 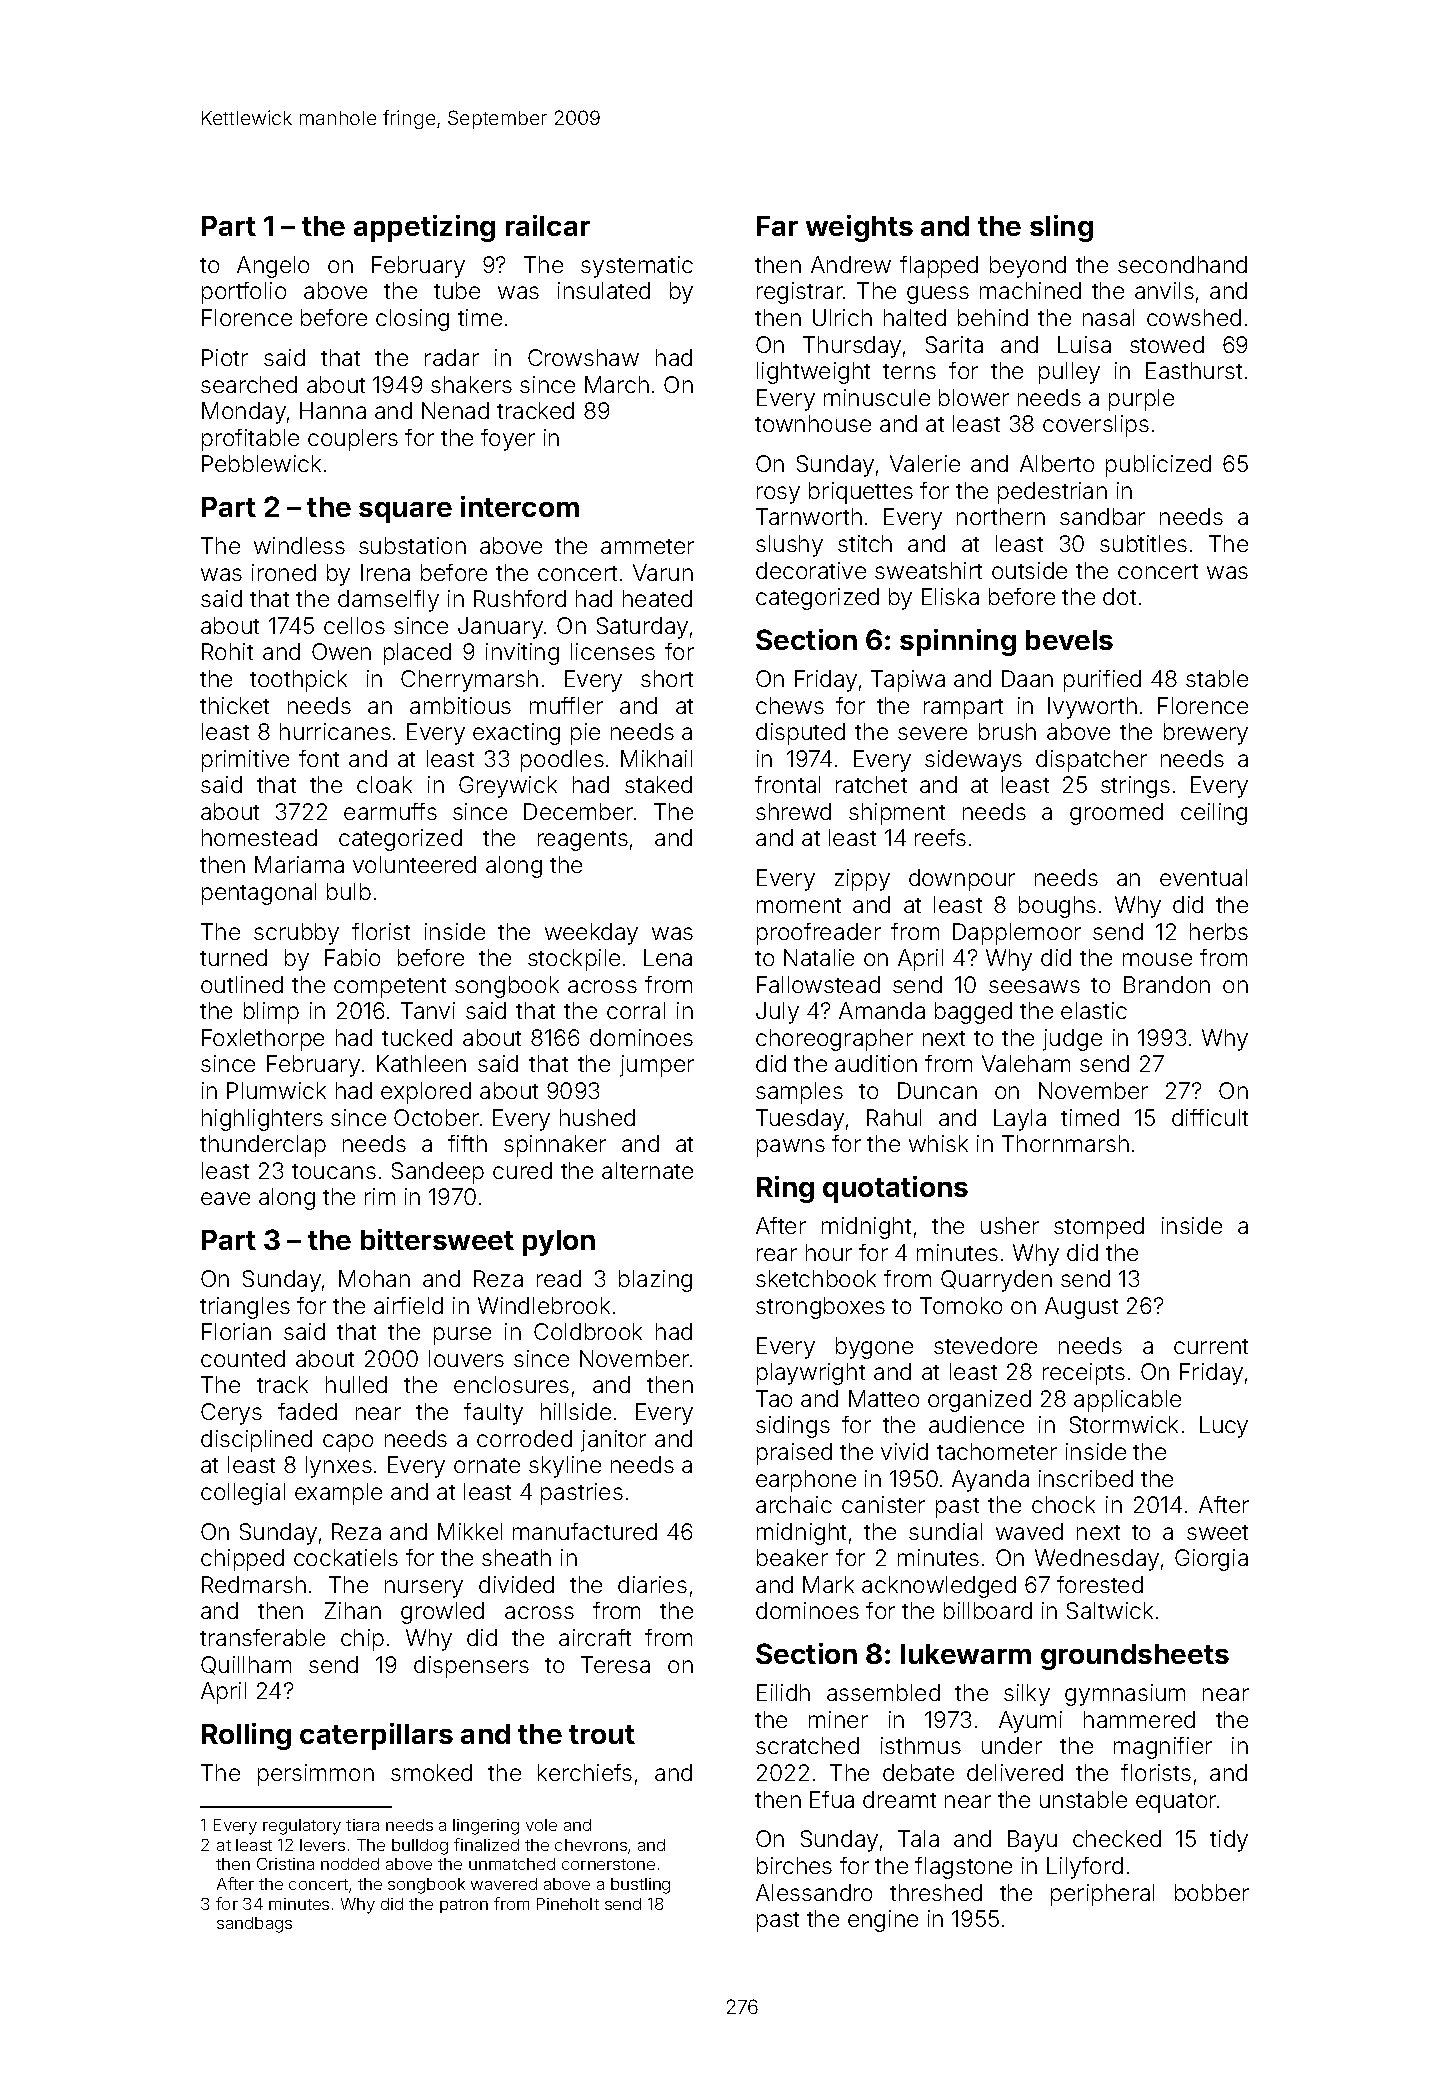 What do you see at coordinates (522, 654) in the page?
I see `inviting` at bounding box center [522, 654].
